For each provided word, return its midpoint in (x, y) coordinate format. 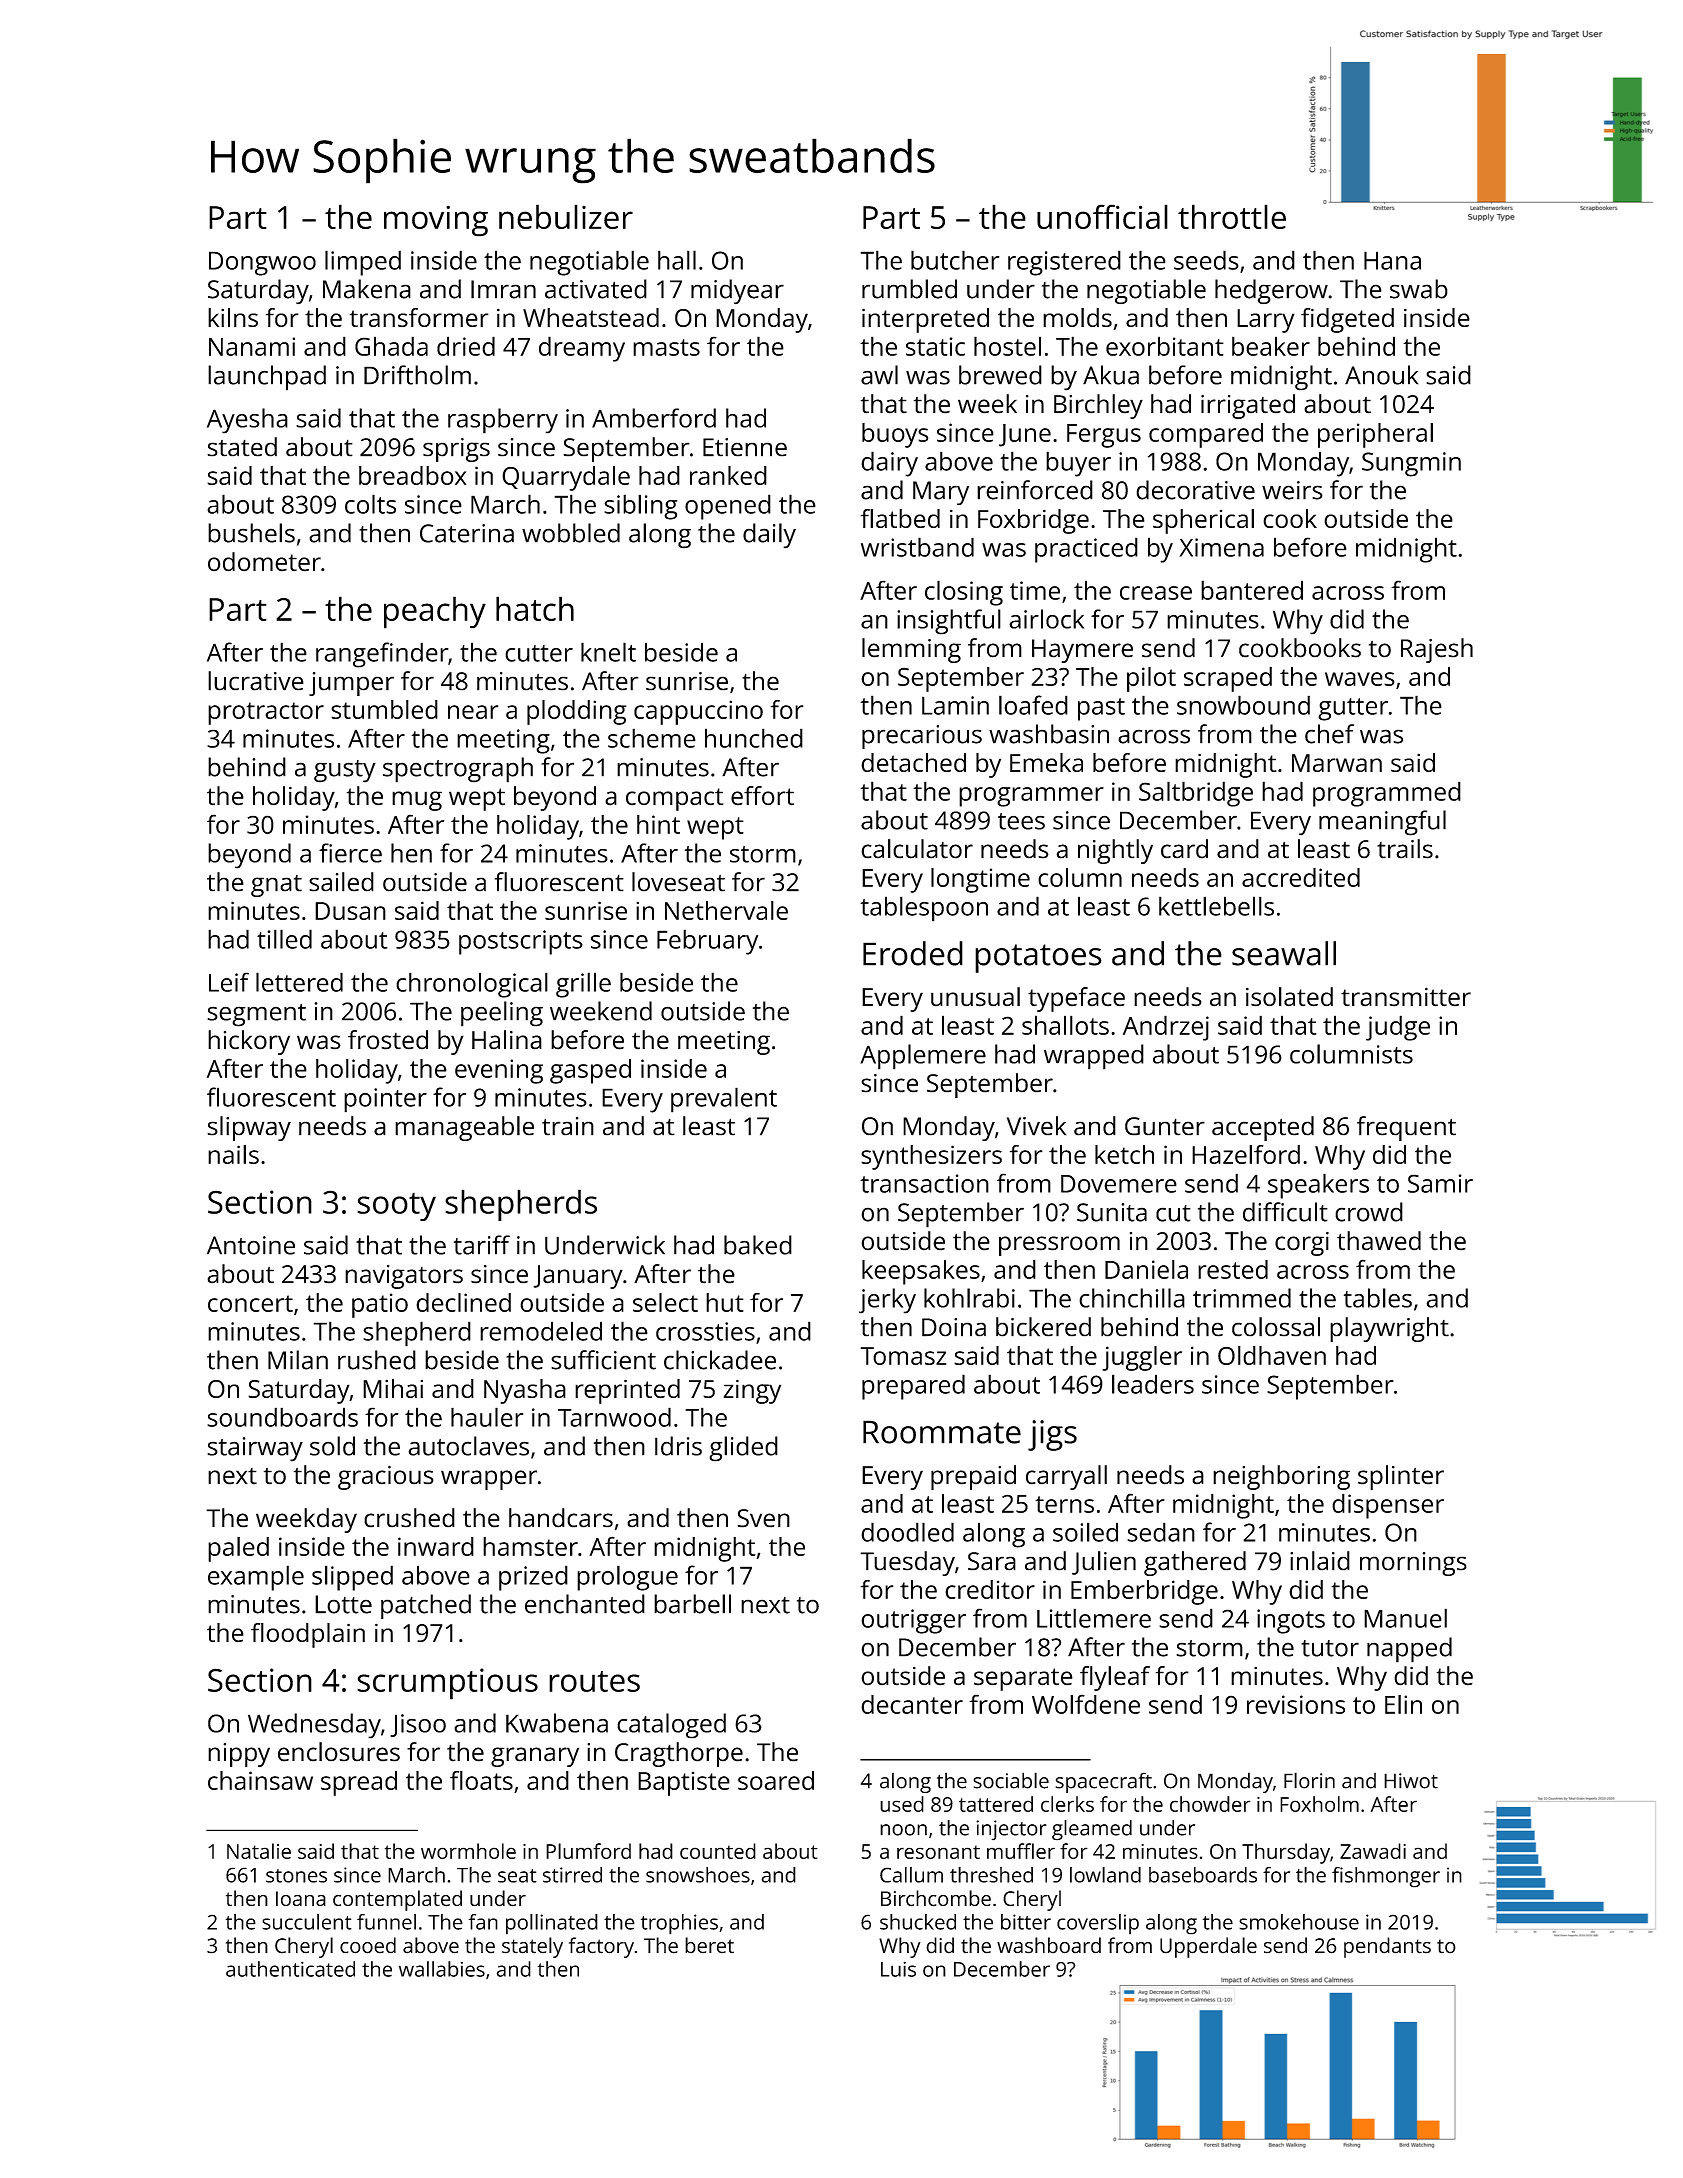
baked (758, 1245)
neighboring (1281, 1477)
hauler (487, 1417)
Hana (1392, 260)
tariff (482, 1245)
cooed (368, 1945)
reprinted (627, 1391)
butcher (955, 260)
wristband (917, 547)
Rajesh (1437, 650)
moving (436, 221)
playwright (1389, 1329)
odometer (264, 562)
